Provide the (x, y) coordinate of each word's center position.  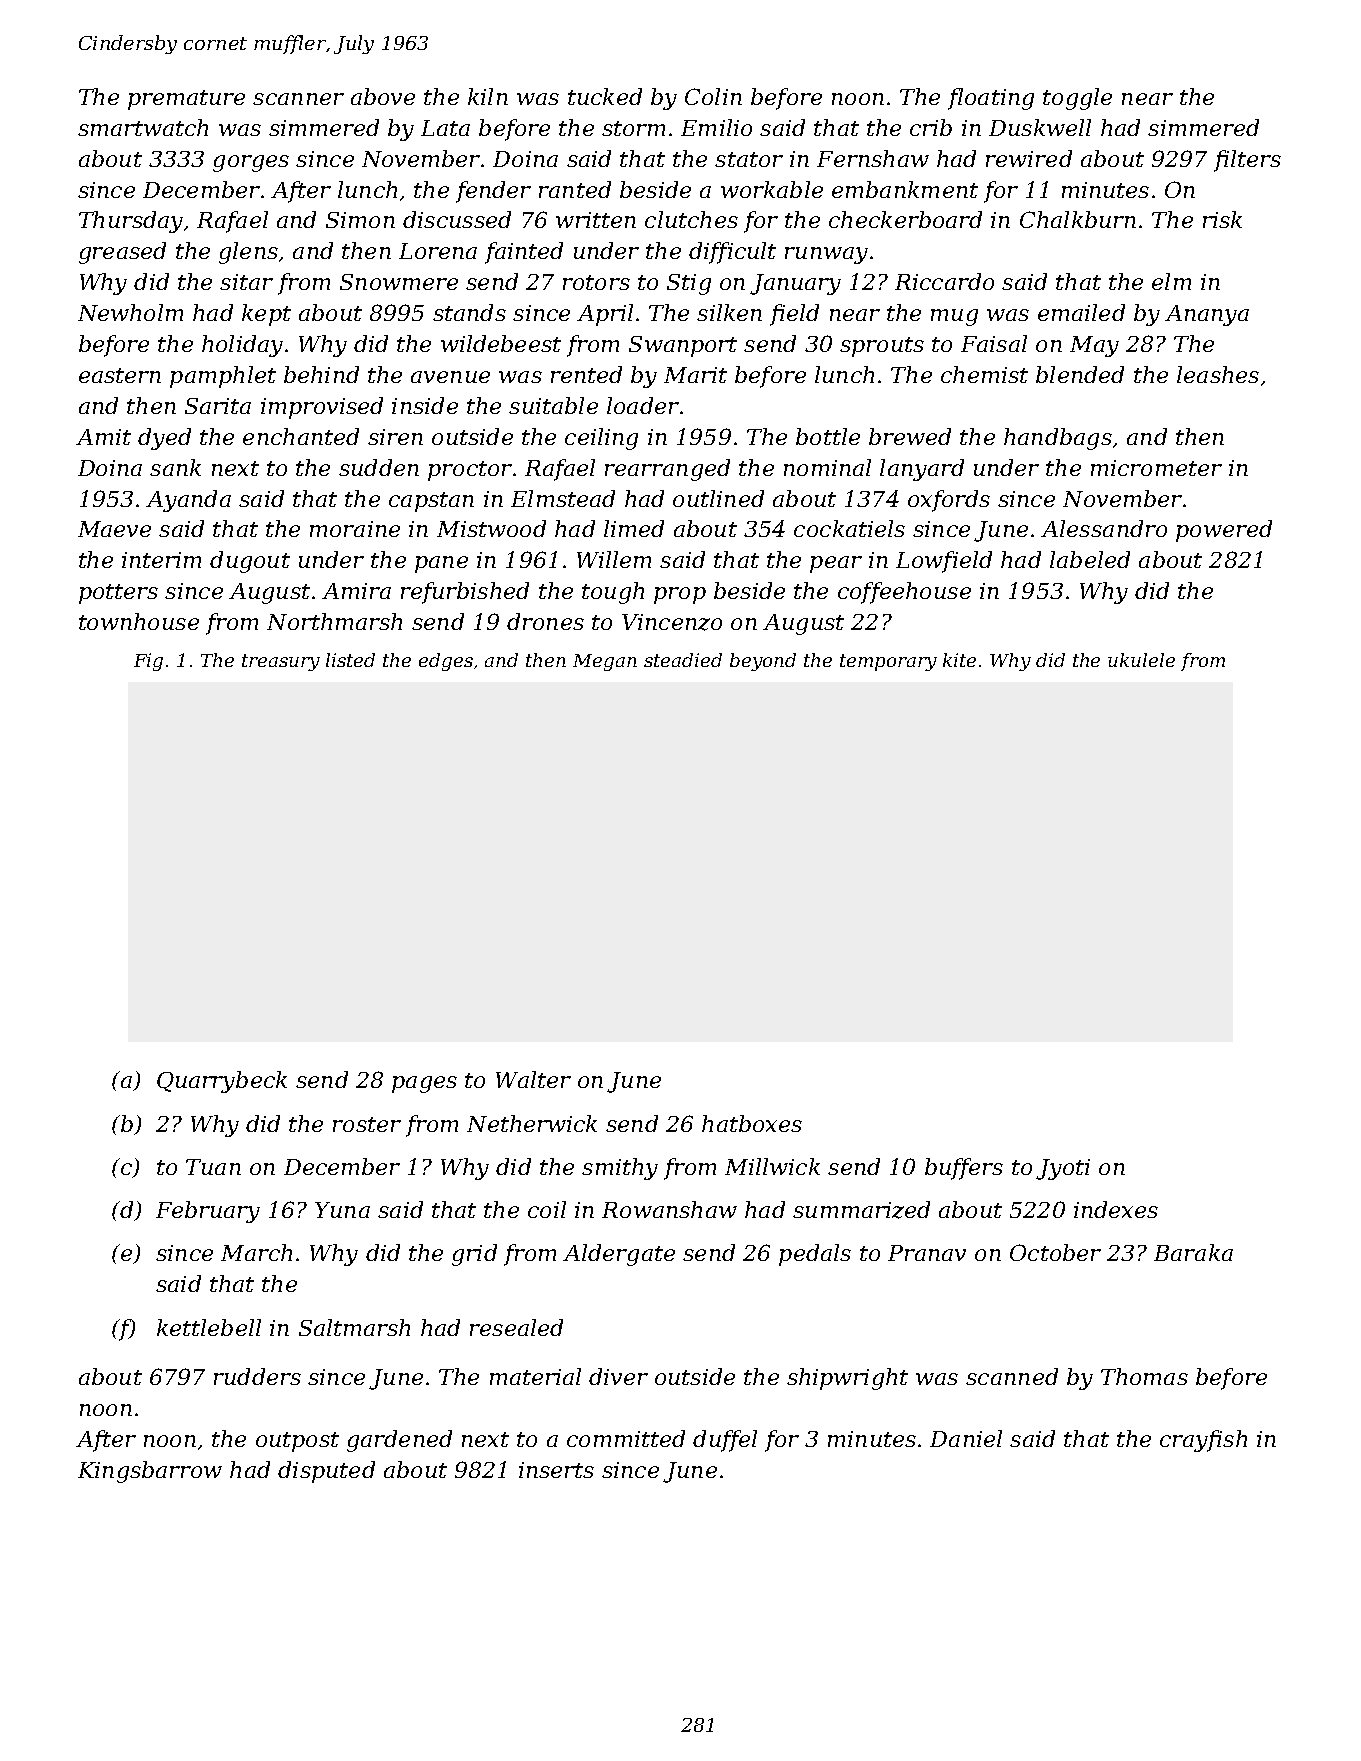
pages (424, 1084)
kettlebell (209, 1327)
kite (959, 660)
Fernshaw (873, 158)
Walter (533, 1079)
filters (1247, 161)
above (383, 96)
